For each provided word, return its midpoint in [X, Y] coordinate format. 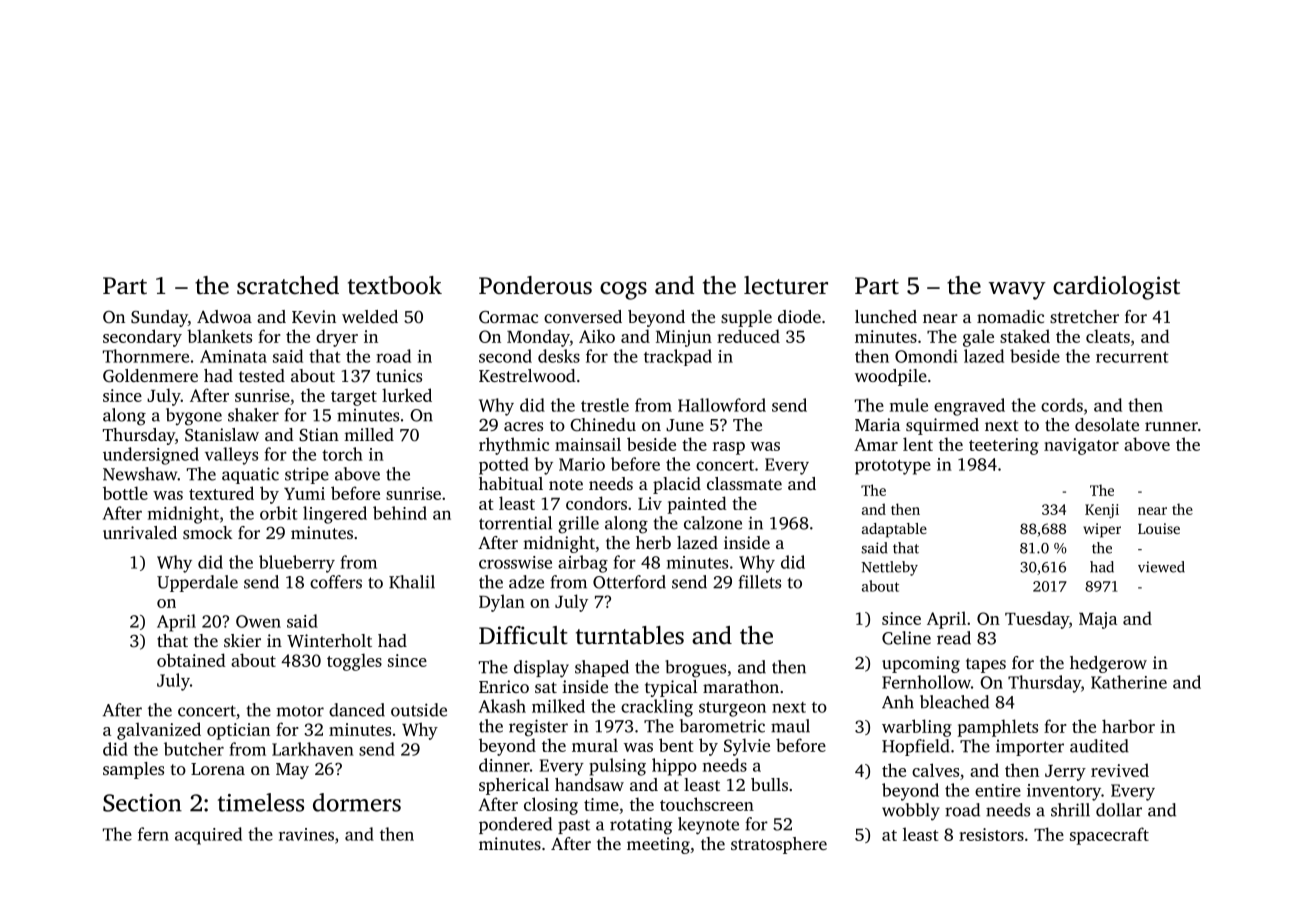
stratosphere [779, 845]
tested [262, 375]
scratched [288, 285]
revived [1120, 770]
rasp [729, 448]
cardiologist [1116, 288]
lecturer [786, 285]
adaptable [894, 530]
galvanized [159, 731]
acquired [208, 836]
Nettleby [890, 568]
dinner [504, 765]
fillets [759, 582]
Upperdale [197, 583]
